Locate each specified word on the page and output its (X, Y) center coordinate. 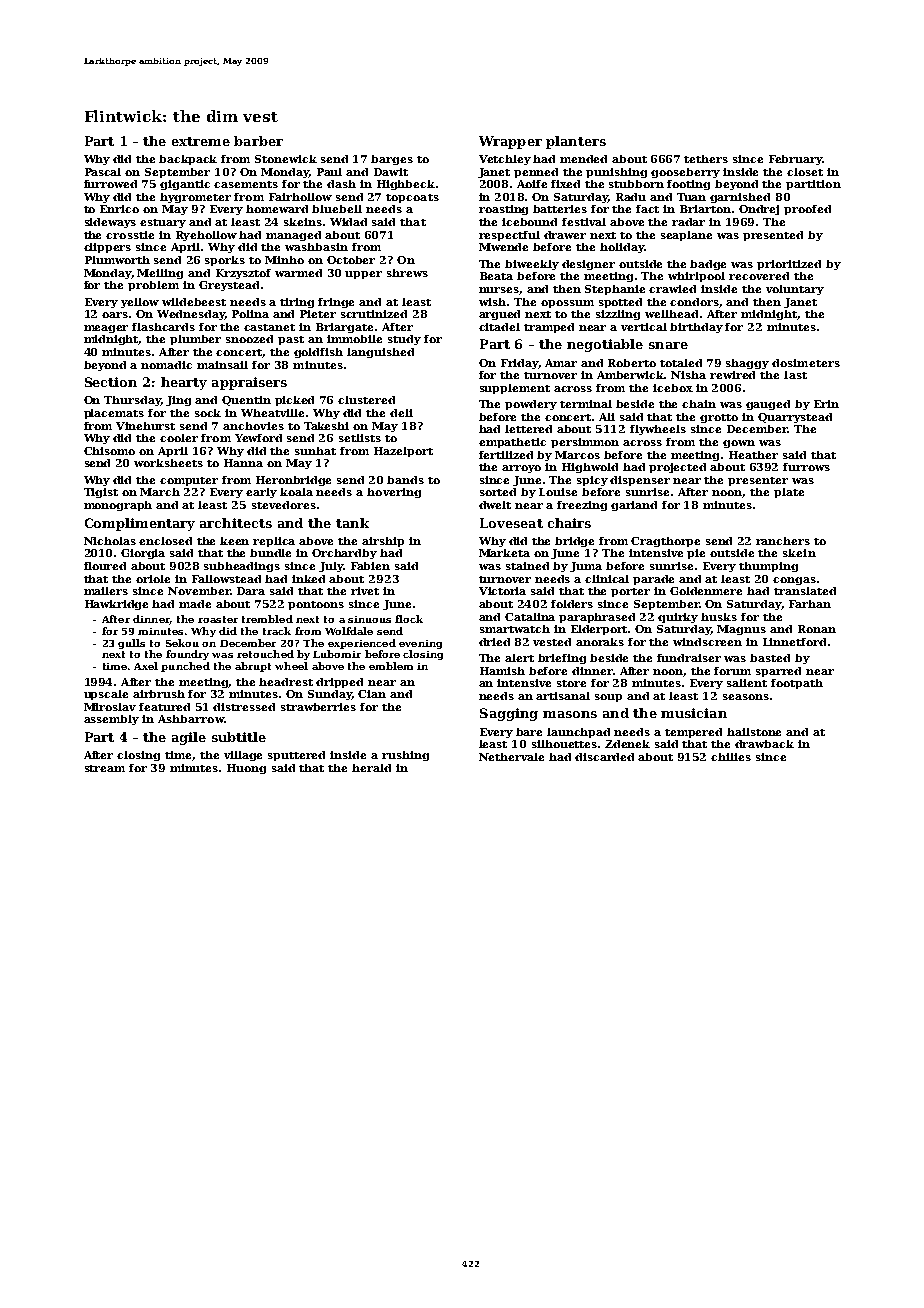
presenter (758, 481)
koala (296, 492)
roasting (503, 210)
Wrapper (510, 142)
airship (383, 542)
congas (794, 581)
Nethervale (511, 757)
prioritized (789, 265)
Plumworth (117, 260)
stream (105, 768)
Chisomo (109, 451)
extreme (201, 141)
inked (308, 579)
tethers (706, 159)
